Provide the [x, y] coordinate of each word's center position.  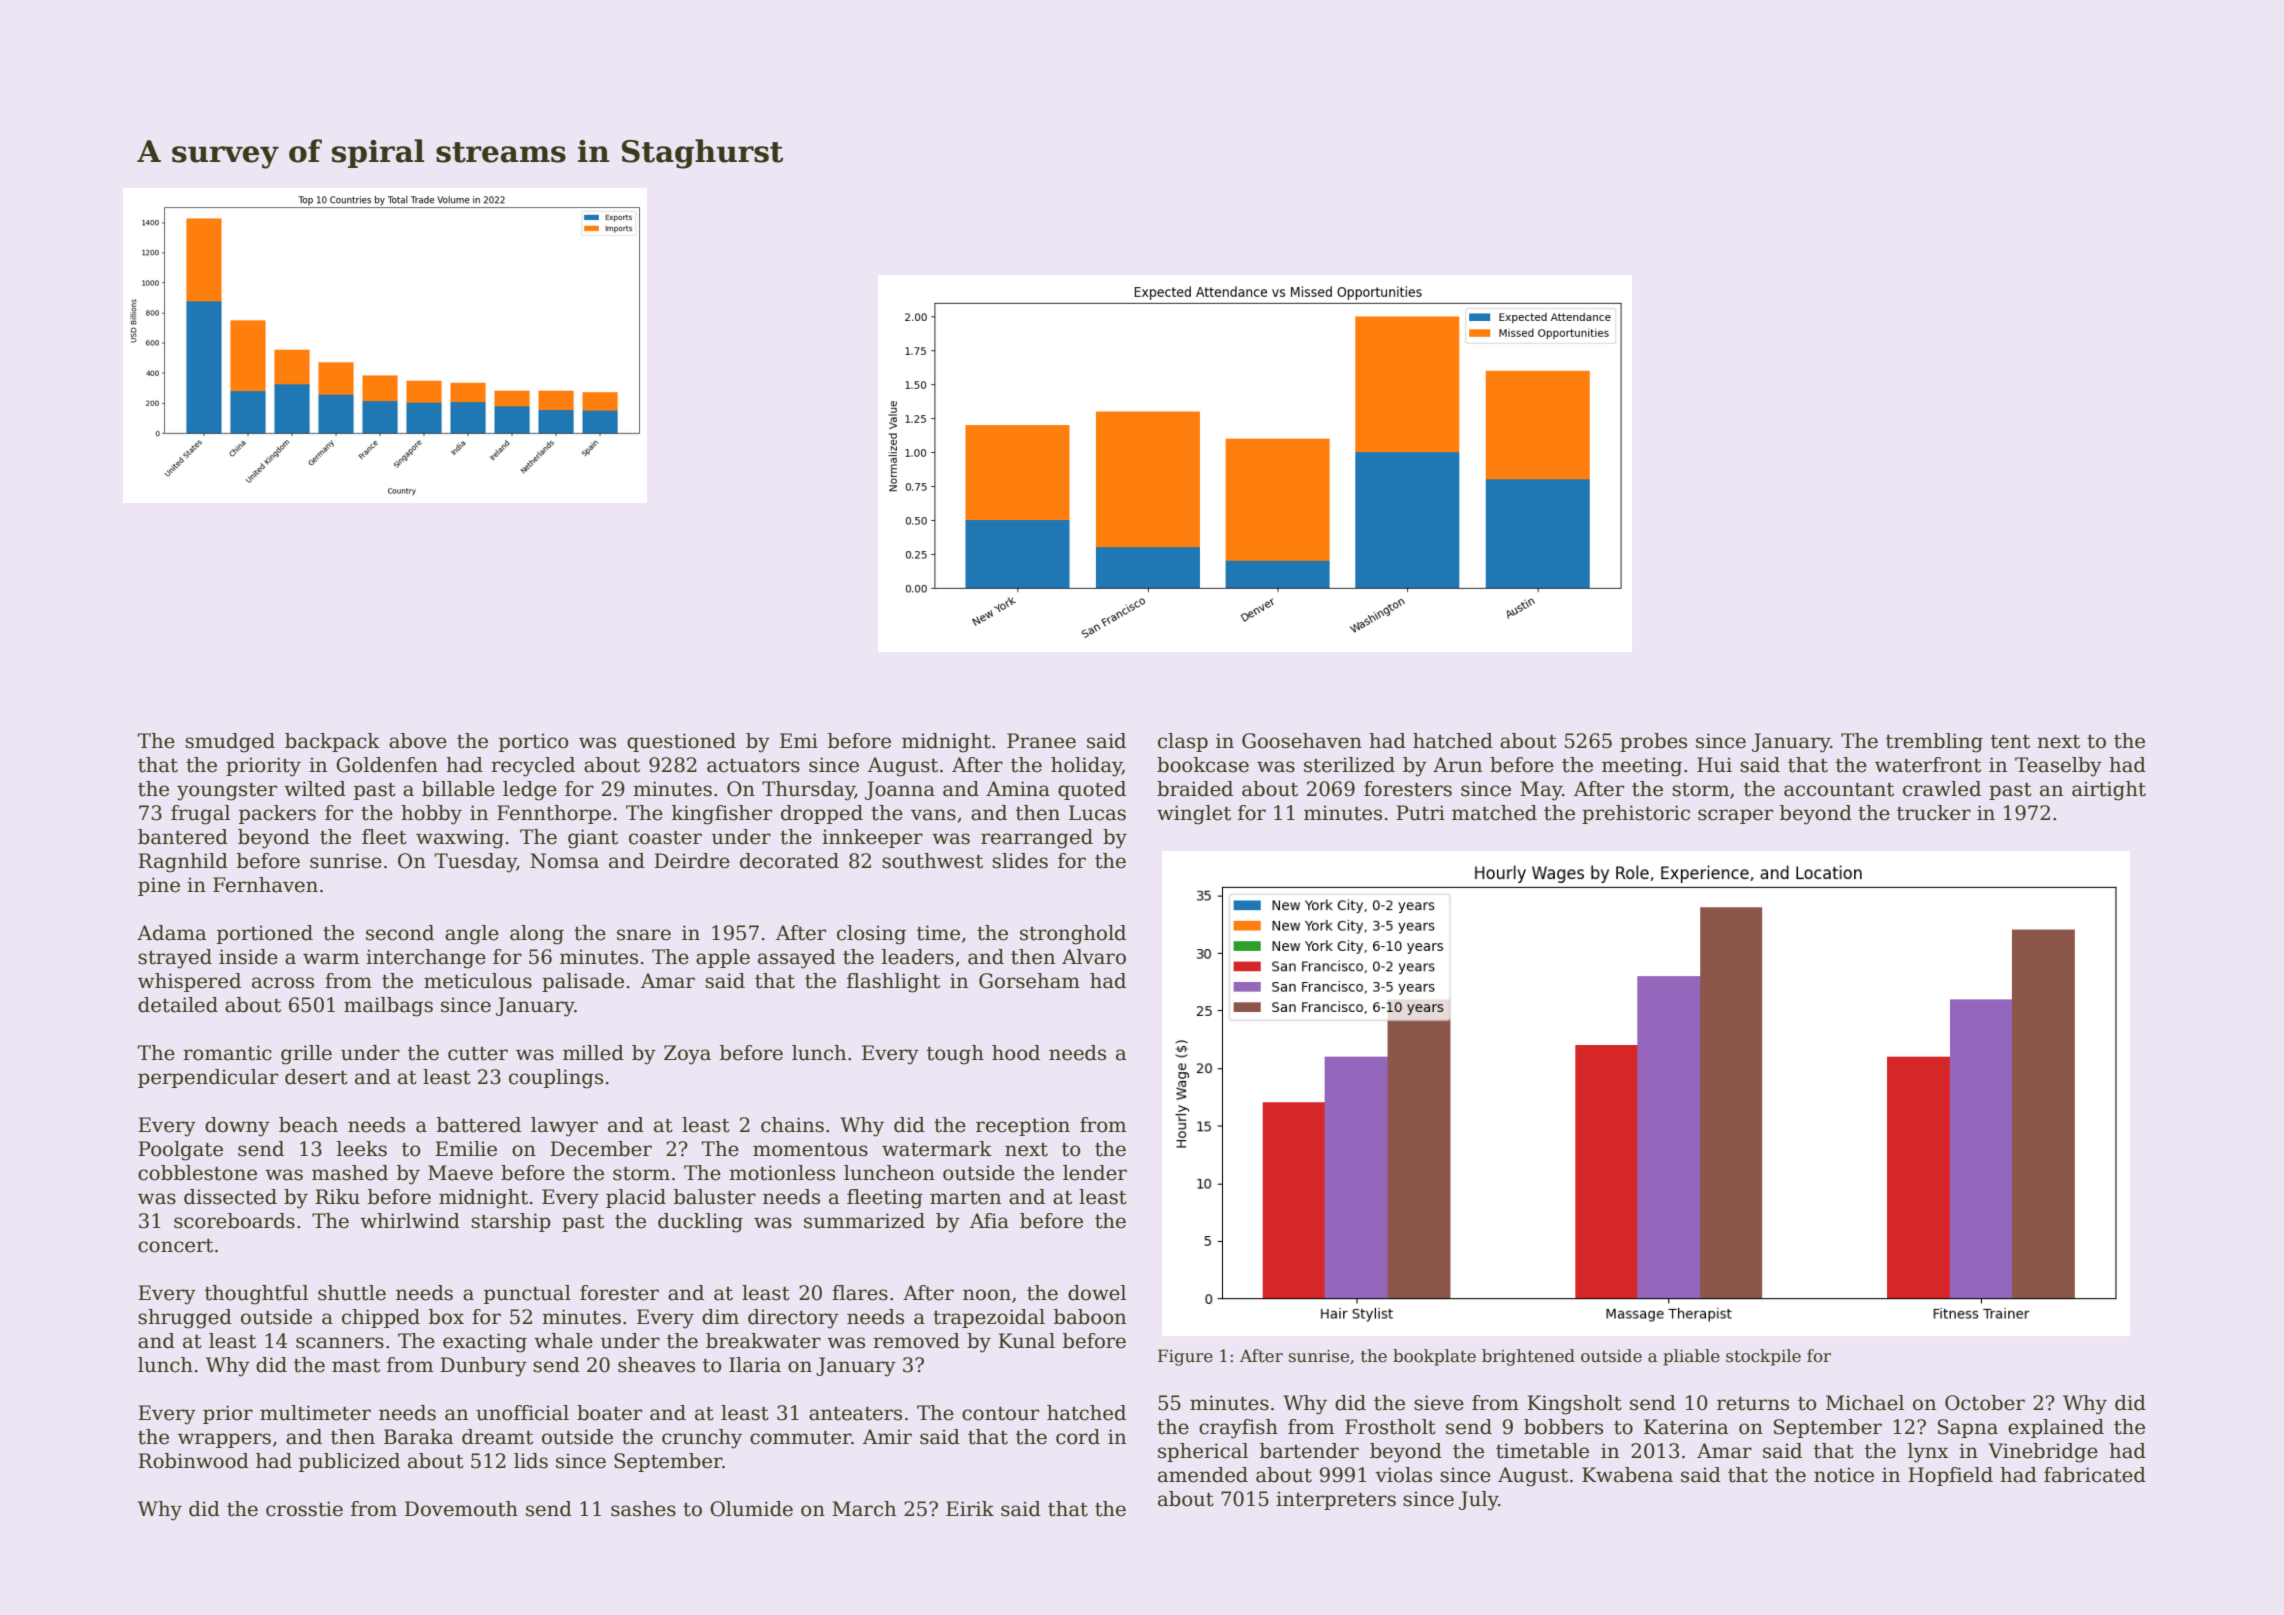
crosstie [304, 1509]
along [537, 935]
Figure [1185, 1357]
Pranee [1041, 741]
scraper [1735, 816]
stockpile [1763, 1357]
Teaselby [2058, 767]
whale [563, 1341]
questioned [681, 742]
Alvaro [1094, 957]
